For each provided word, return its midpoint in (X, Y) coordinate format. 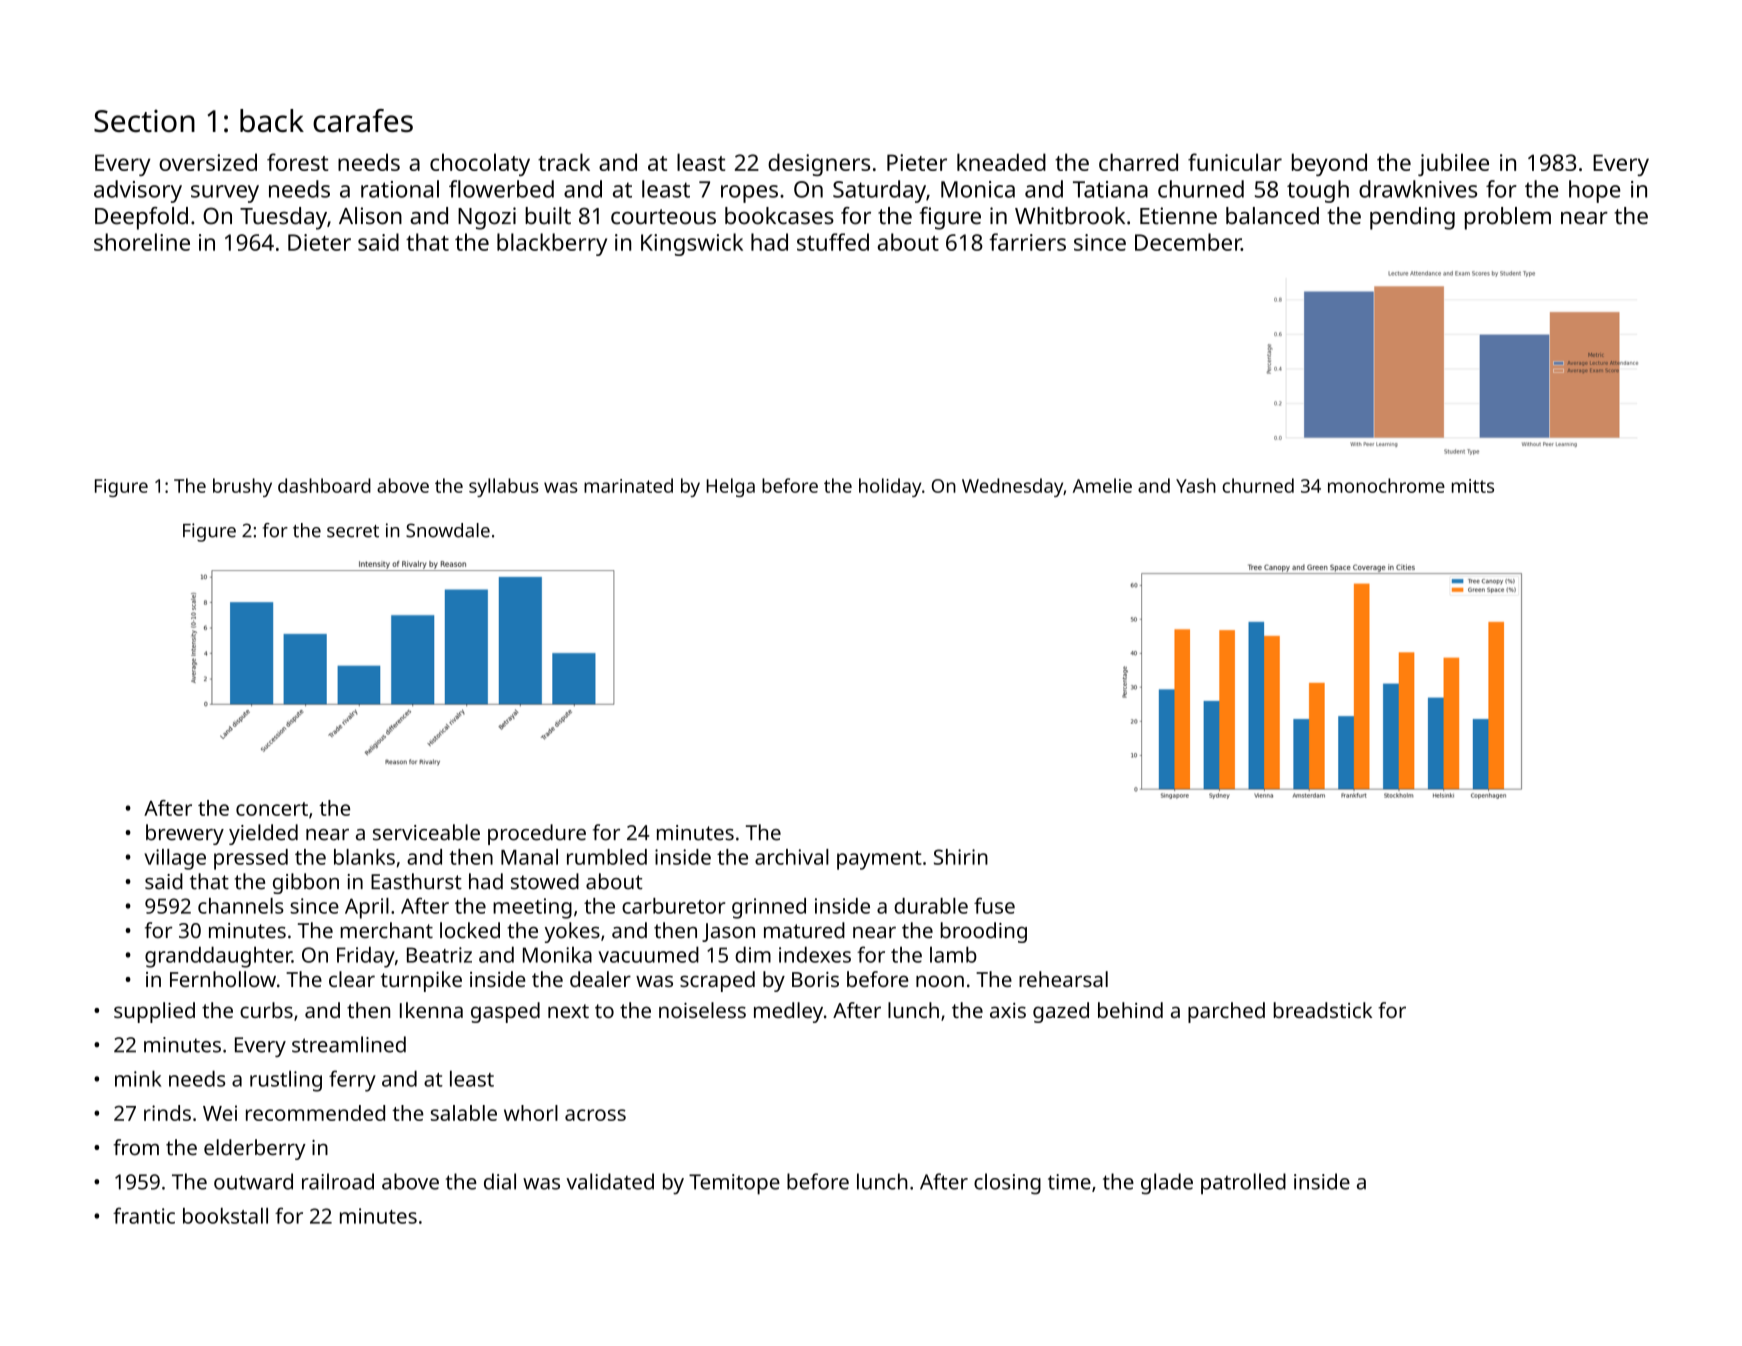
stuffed (833, 242)
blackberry (552, 244)
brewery (185, 834)
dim (753, 954)
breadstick (1323, 1010)
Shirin (961, 857)
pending (1412, 218)
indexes (815, 954)
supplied (154, 1012)
